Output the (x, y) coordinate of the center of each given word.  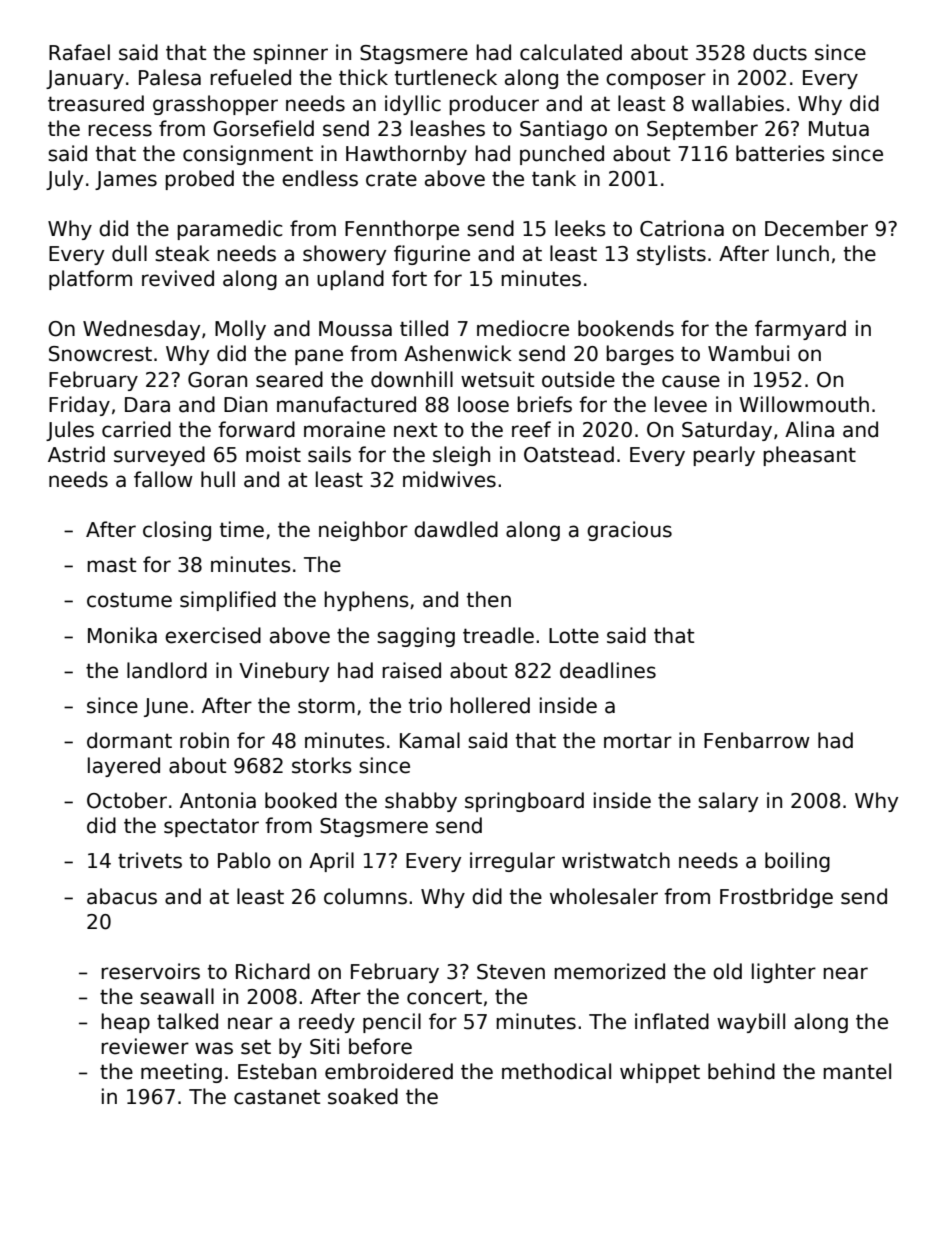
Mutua (839, 129)
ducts (780, 52)
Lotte (574, 636)
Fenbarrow (757, 740)
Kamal (430, 740)
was (214, 1048)
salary (728, 802)
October (127, 800)
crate (391, 179)
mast (111, 565)
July (64, 180)
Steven (511, 972)
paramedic (230, 230)
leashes (448, 128)
